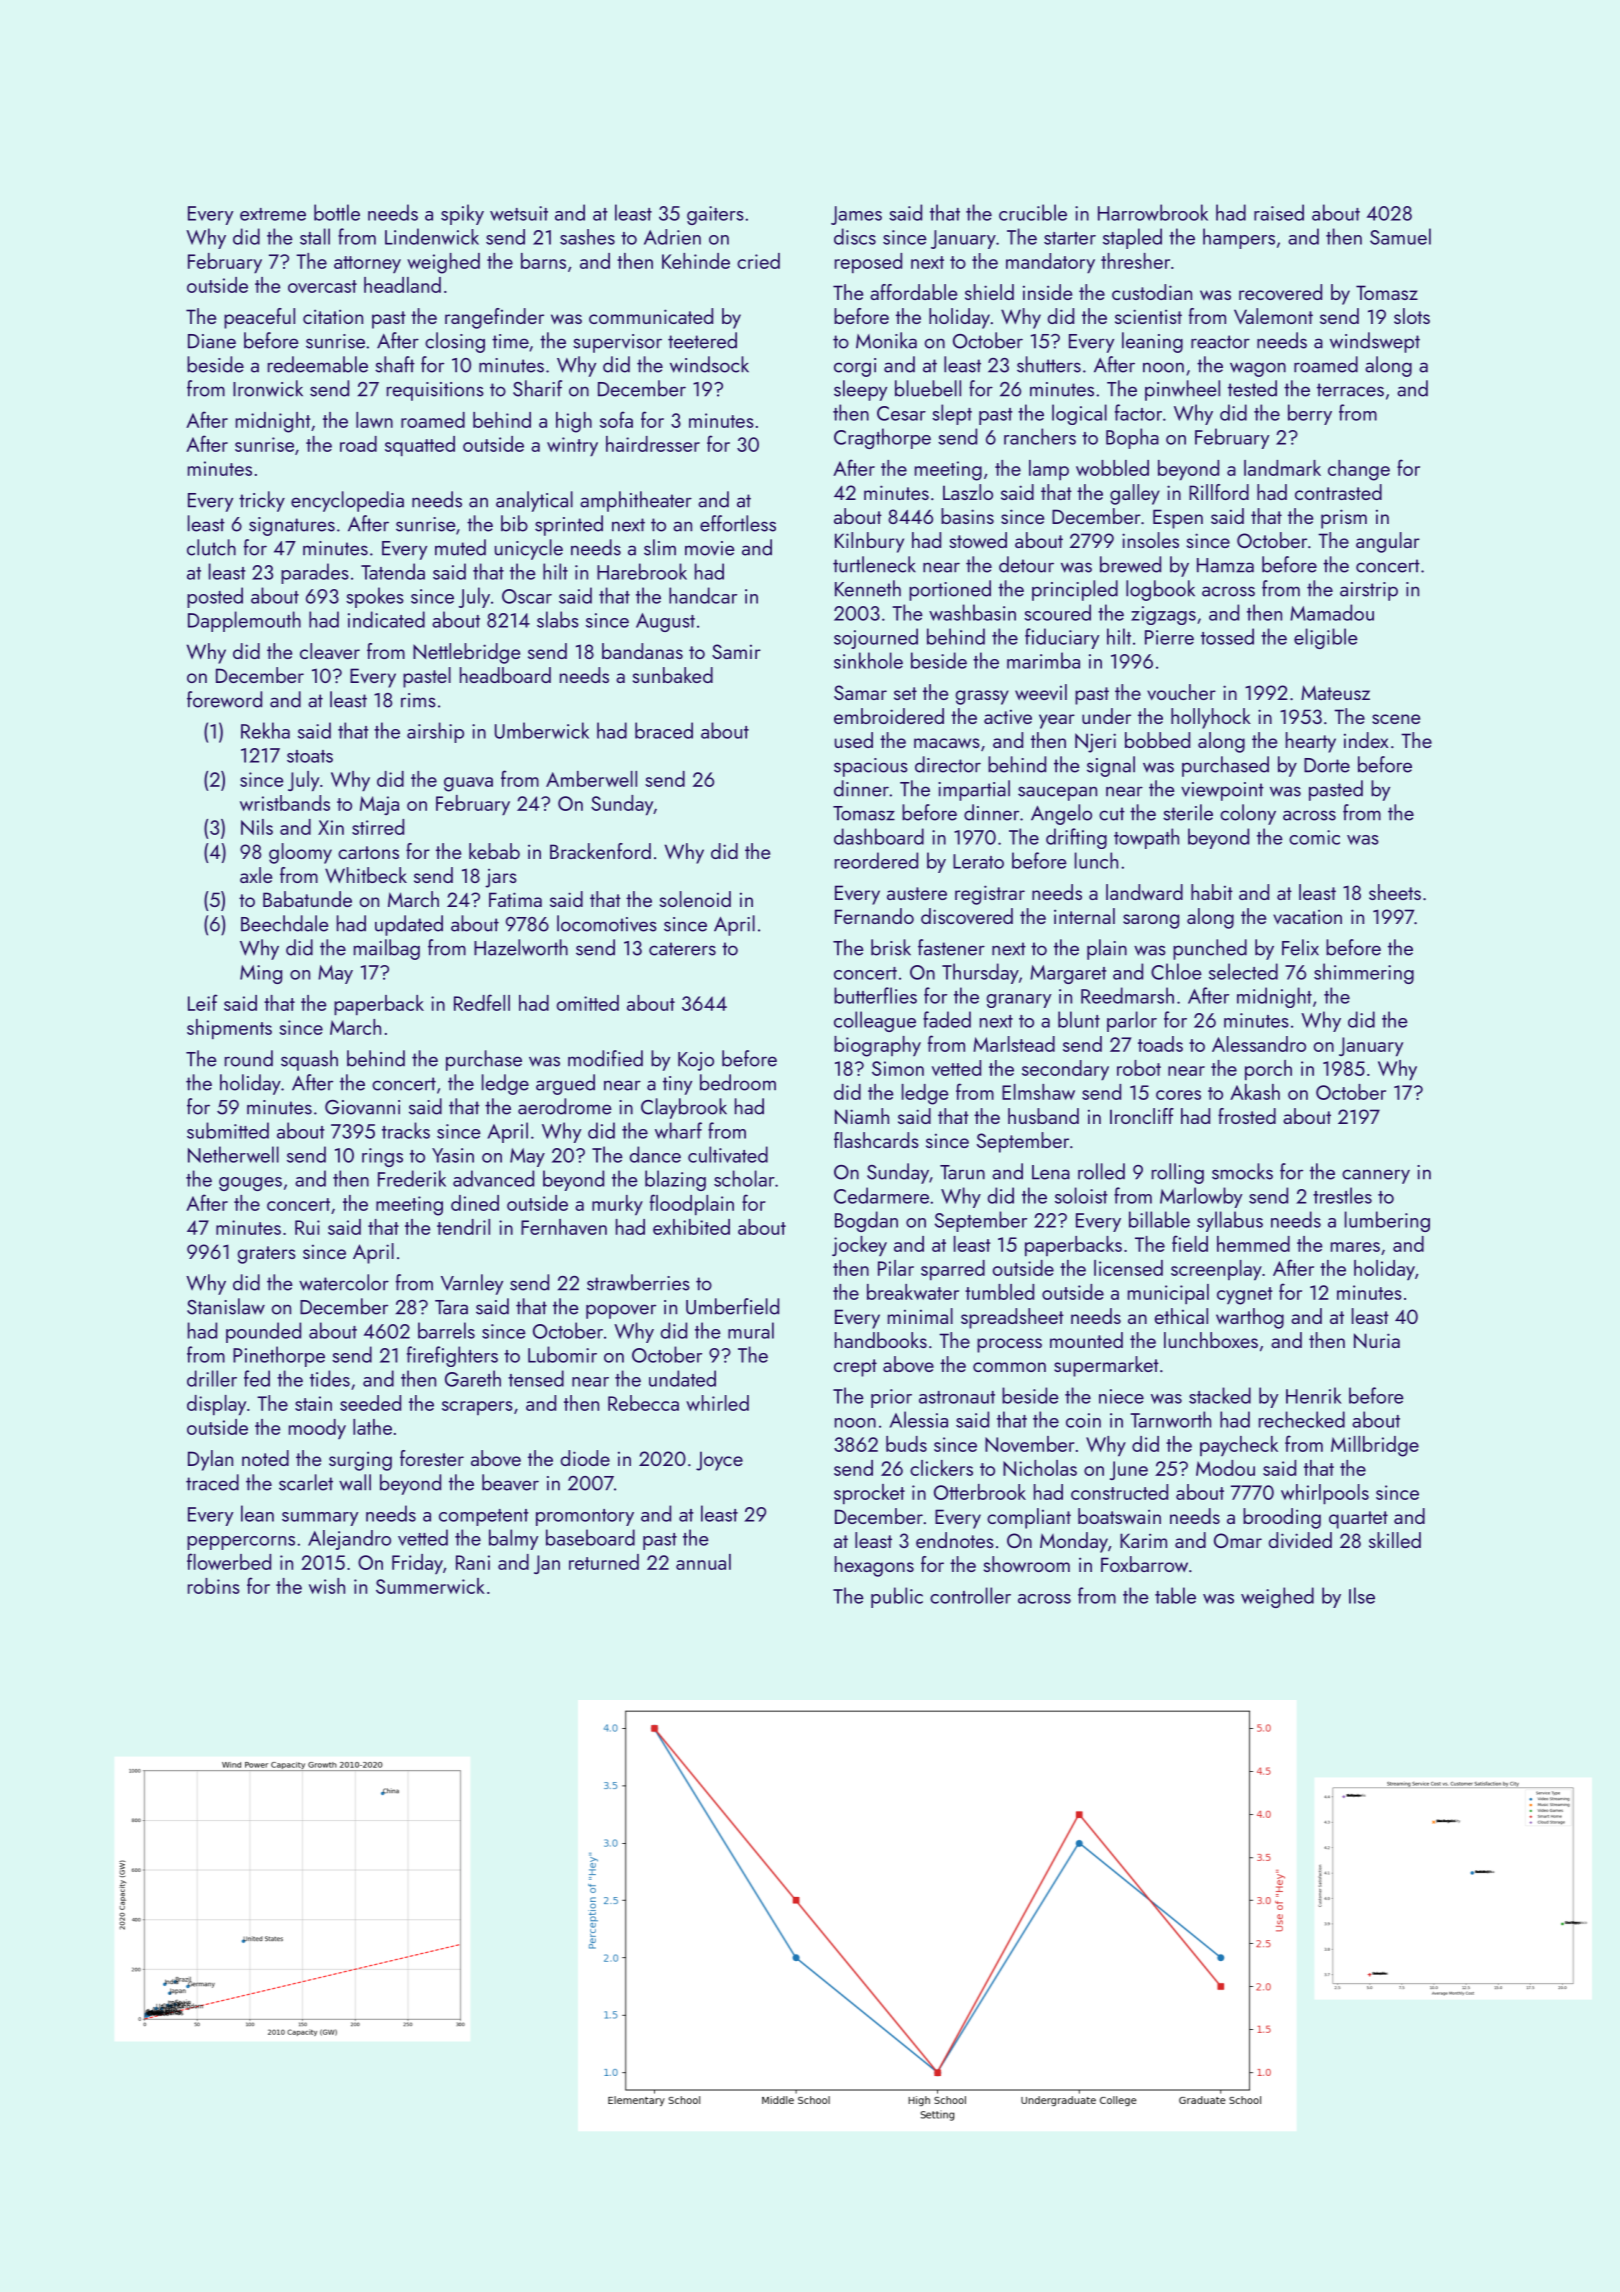 The image size is (1620, 2292). What do you see at coordinates (1362, 1595) in the page?
I see `Ilse` at bounding box center [1362, 1595].
